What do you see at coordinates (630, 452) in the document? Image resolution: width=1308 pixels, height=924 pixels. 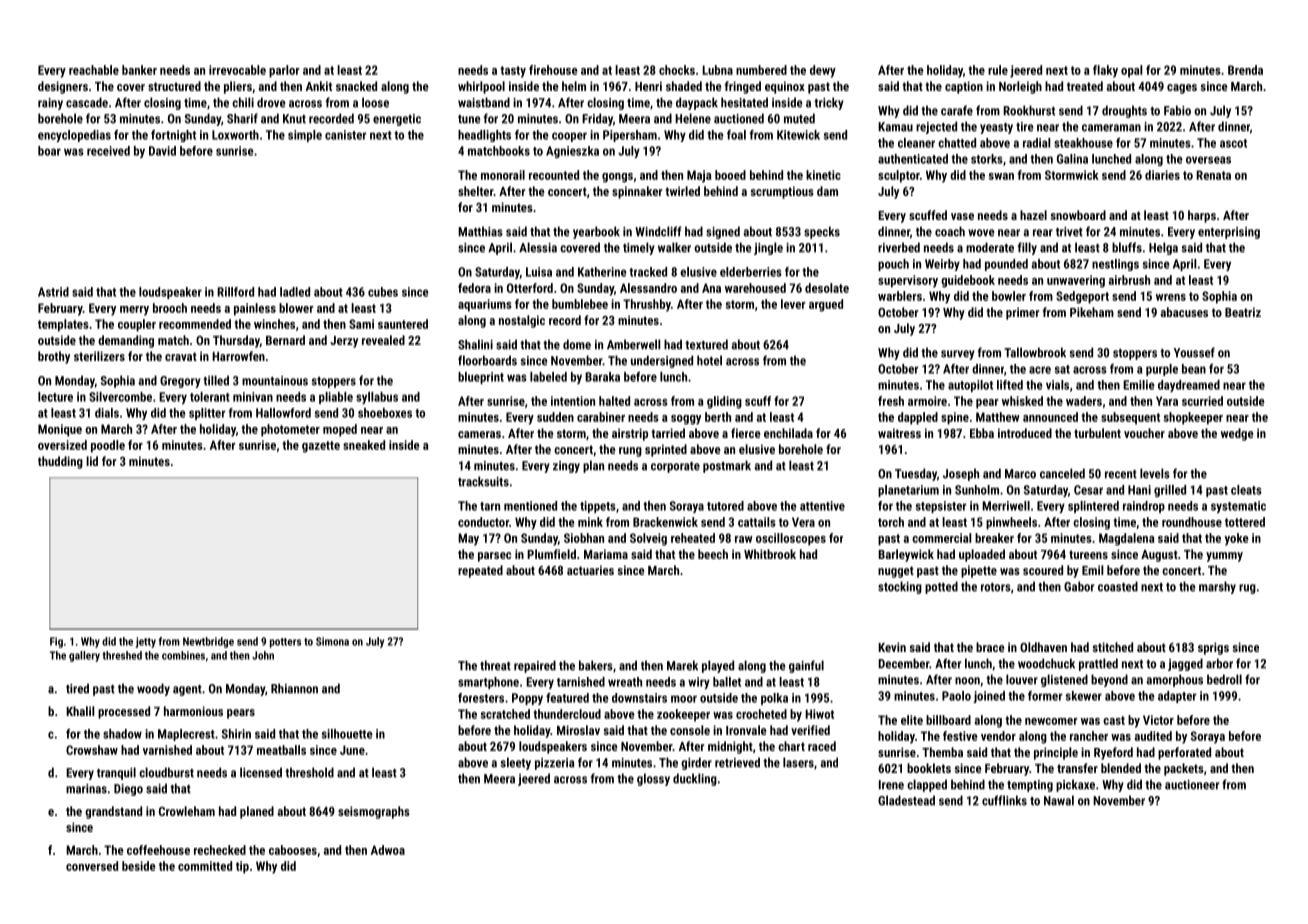 I see `rung` at bounding box center [630, 452].
